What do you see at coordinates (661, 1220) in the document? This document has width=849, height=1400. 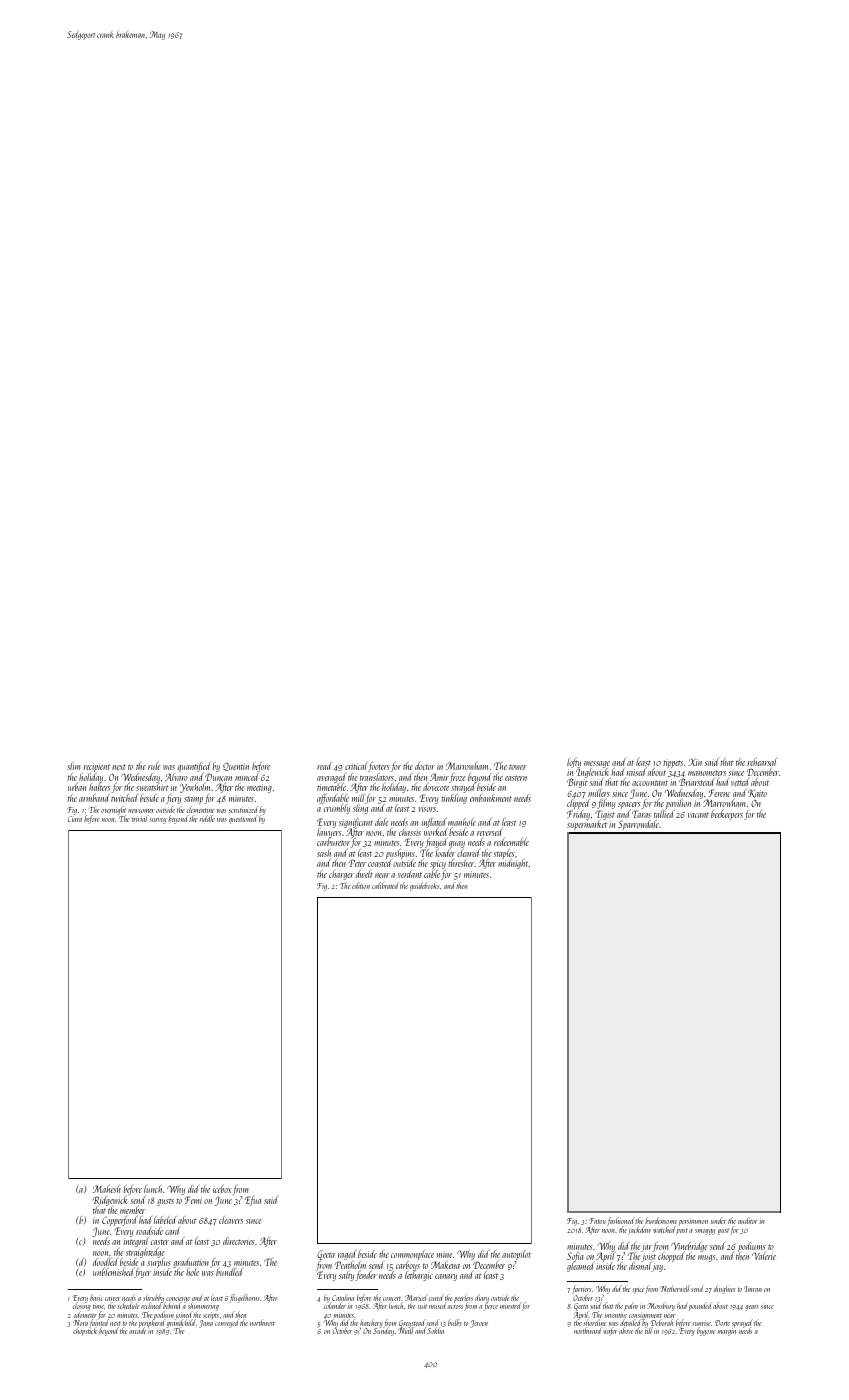 I see `burdensome` at bounding box center [661, 1220].
